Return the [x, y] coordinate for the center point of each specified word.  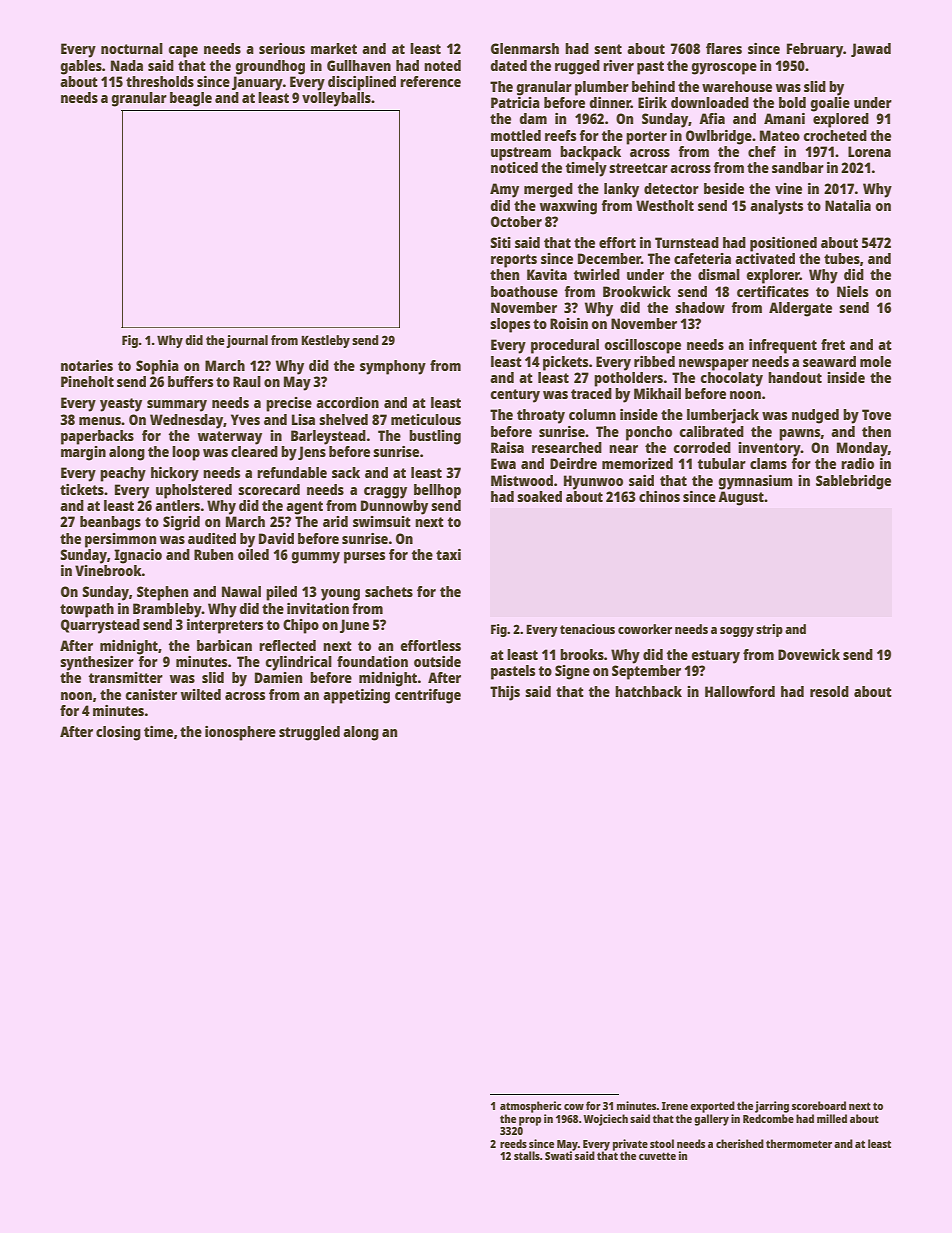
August [741, 498]
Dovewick [809, 654]
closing [118, 733]
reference [430, 81]
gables [81, 67]
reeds [513, 1143]
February [815, 50]
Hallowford [740, 691]
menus [100, 421]
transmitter [125, 677]
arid [335, 521]
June [354, 626]
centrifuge [428, 696]
